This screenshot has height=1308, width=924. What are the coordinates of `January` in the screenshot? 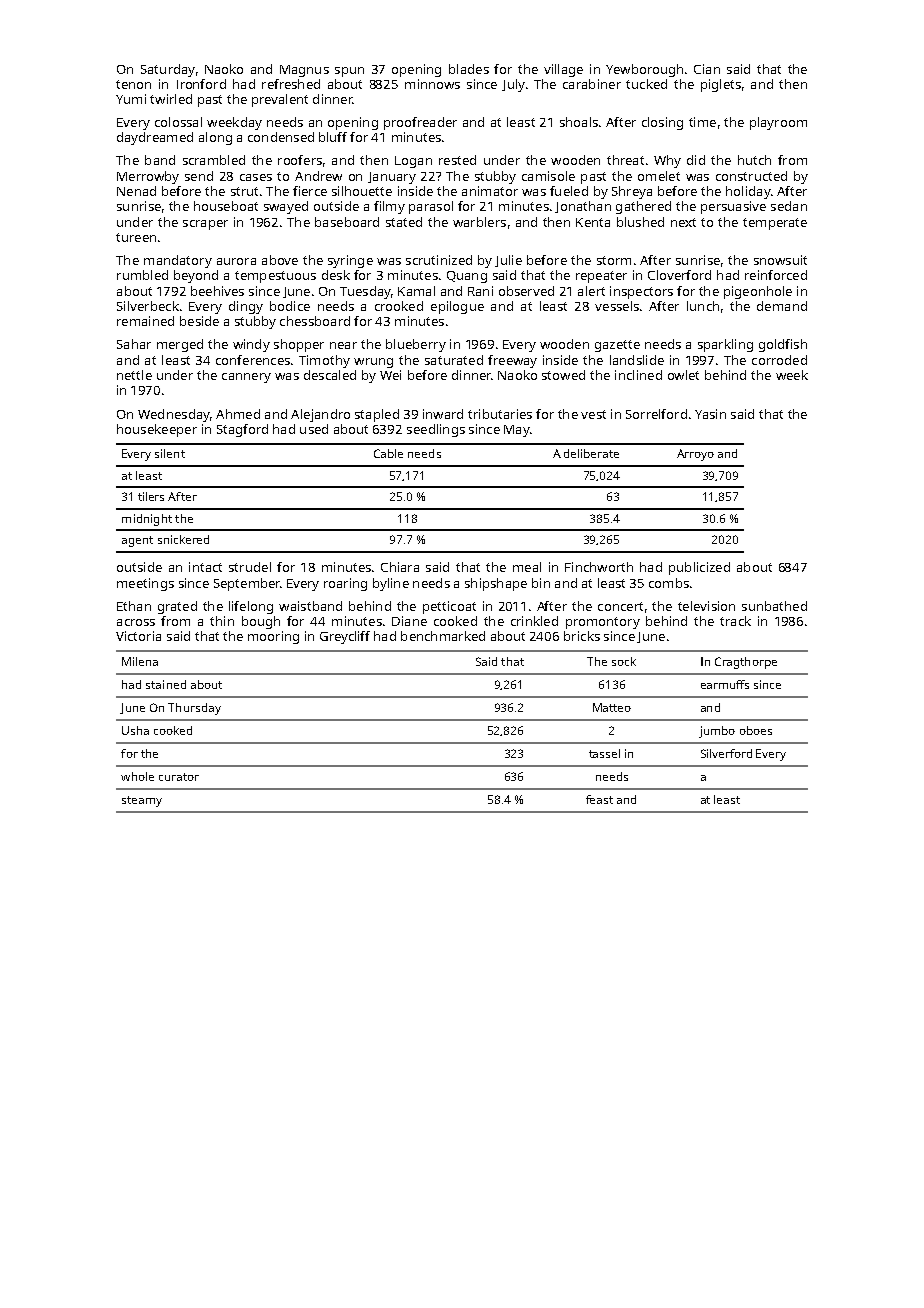 It's located at (392, 178).
